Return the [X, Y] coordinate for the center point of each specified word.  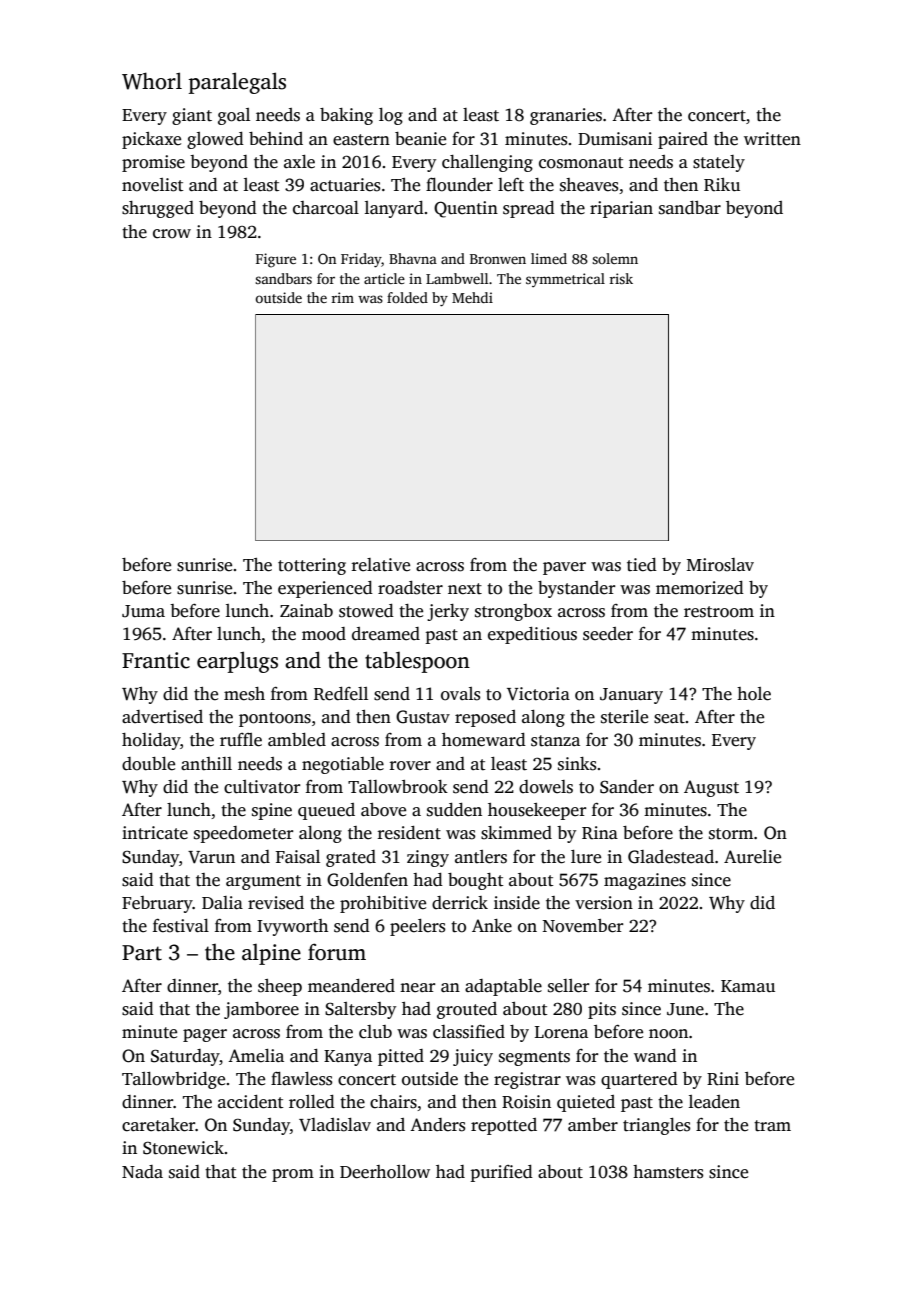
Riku [722, 185]
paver [564, 568]
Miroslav [720, 565]
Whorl [152, 81]
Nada [142, 1171]
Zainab [306, 610]
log [391, 116]
